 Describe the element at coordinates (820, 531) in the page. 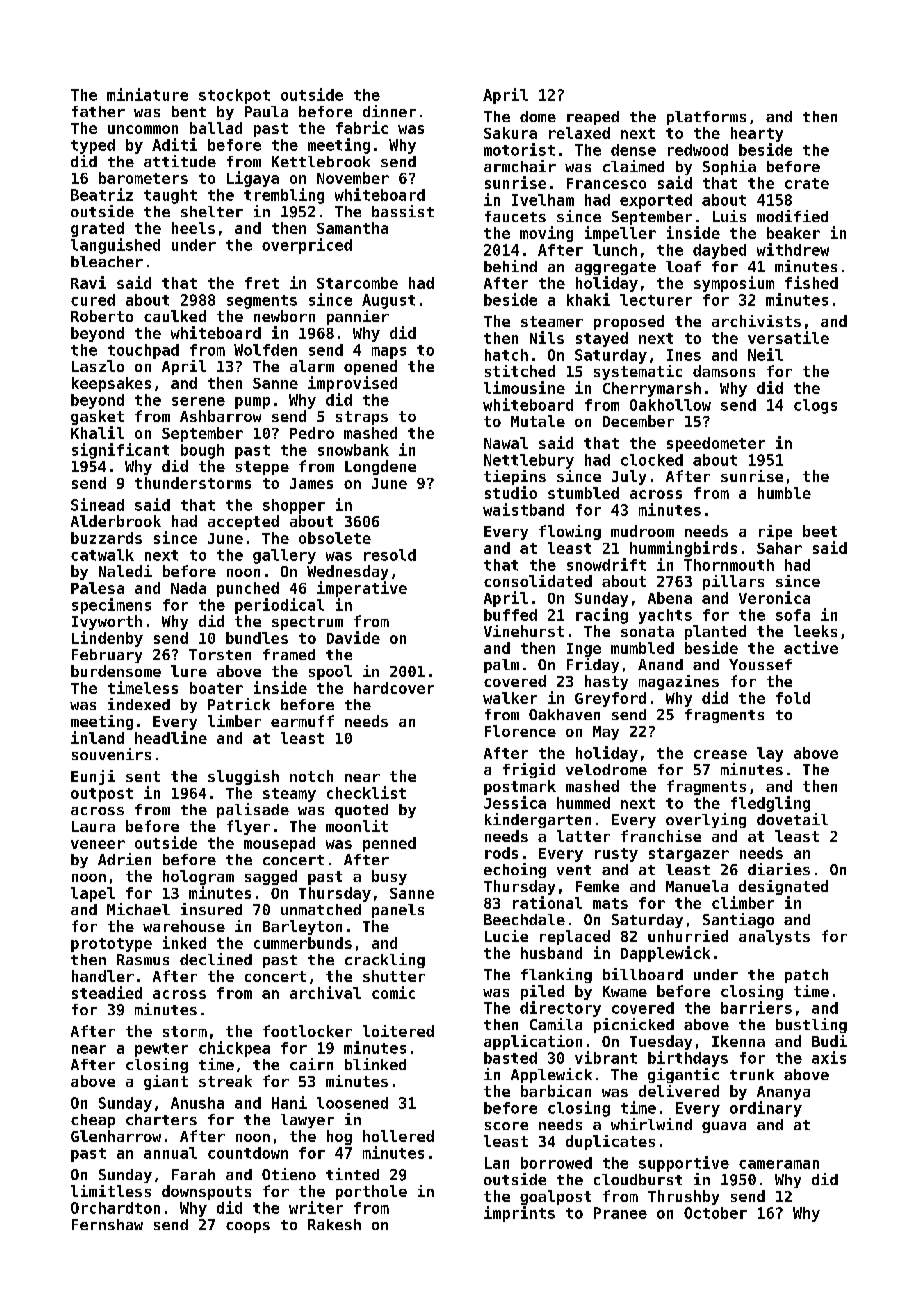

I see `beet` at that location.
